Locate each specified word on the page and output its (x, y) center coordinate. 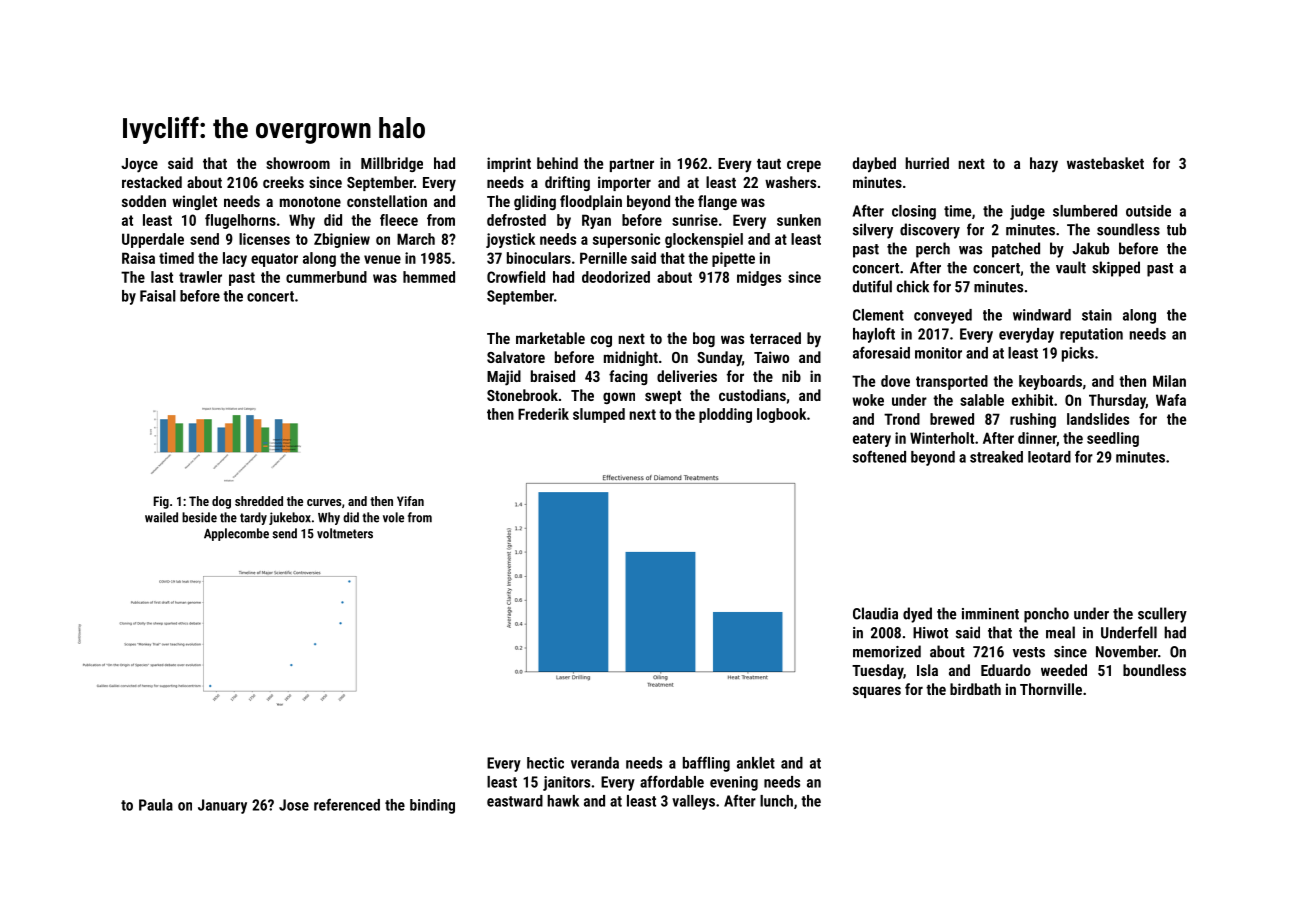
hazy (1044, 164)
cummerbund (326, 277)
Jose (294, 805)
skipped (1116, 269)
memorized (887, 651)
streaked (996, 457)
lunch (776, 801)
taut (769, 164)
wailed (161, 517)
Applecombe (236, 534)
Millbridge (392, 164)
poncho (1046, 615)
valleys (693, 802)
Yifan (410, 501)
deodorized (616, 277)
